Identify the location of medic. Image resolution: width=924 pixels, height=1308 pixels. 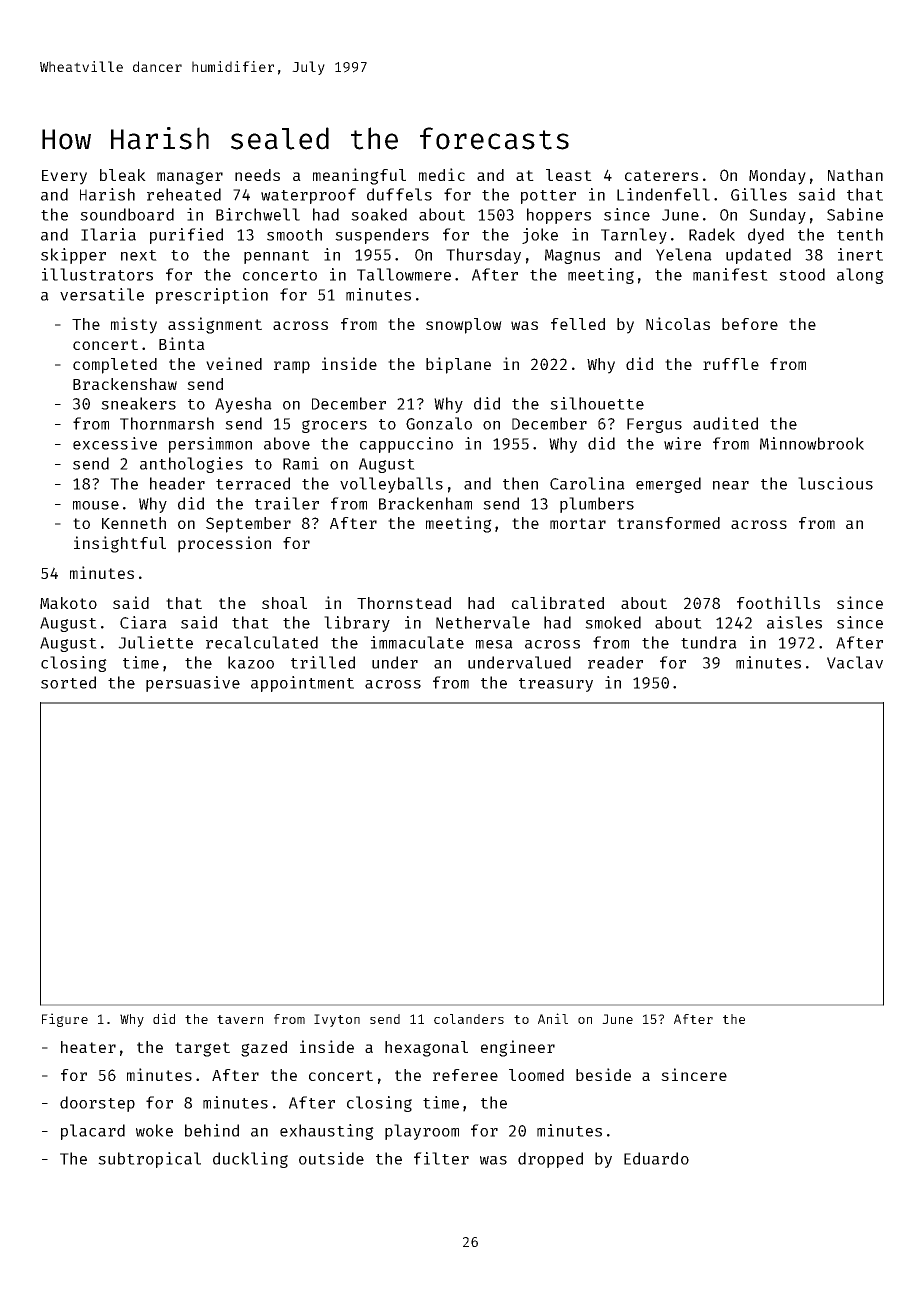
(442, 174).
